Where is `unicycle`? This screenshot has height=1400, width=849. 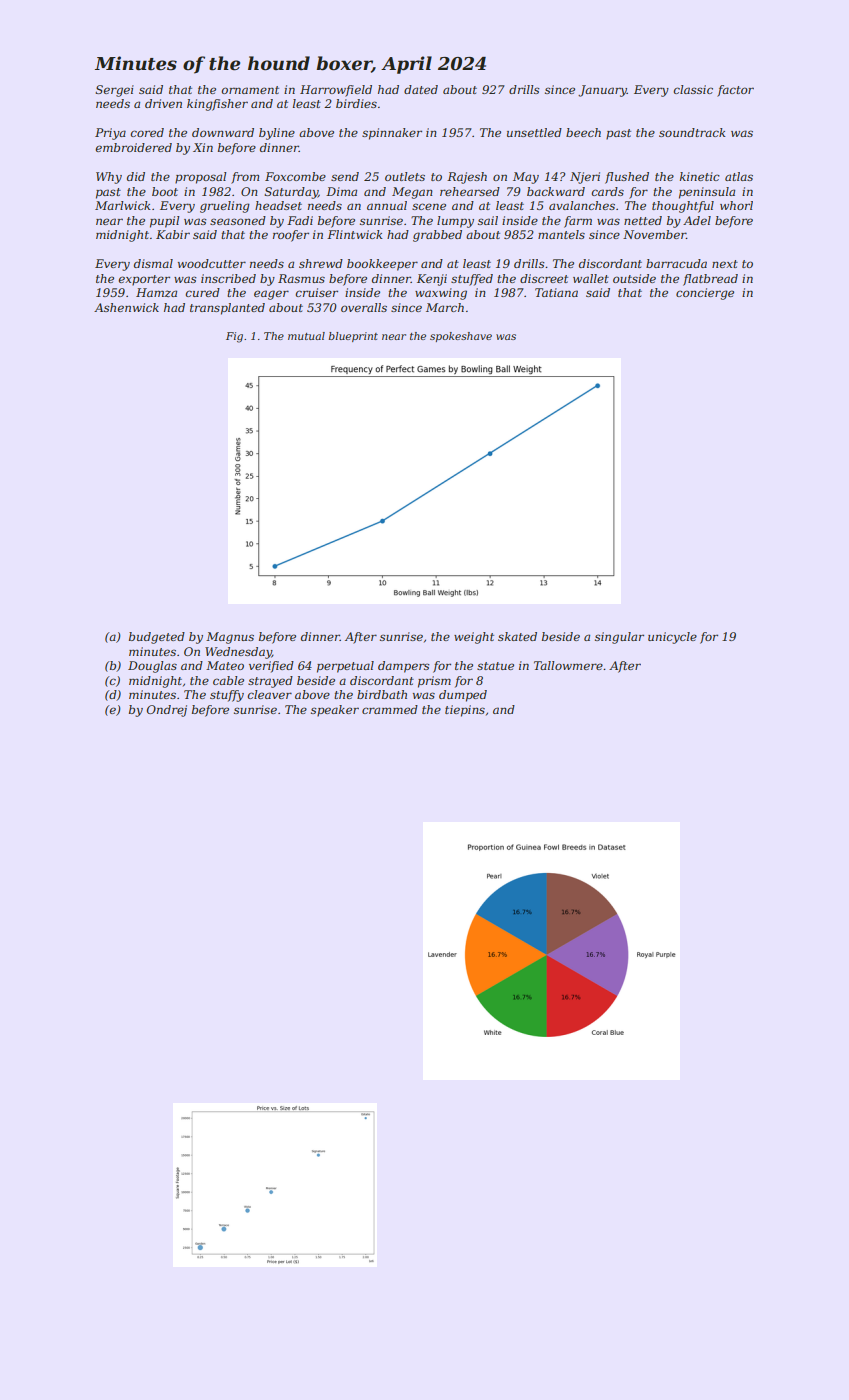 unicycle is located at coordinates (672, 638).
